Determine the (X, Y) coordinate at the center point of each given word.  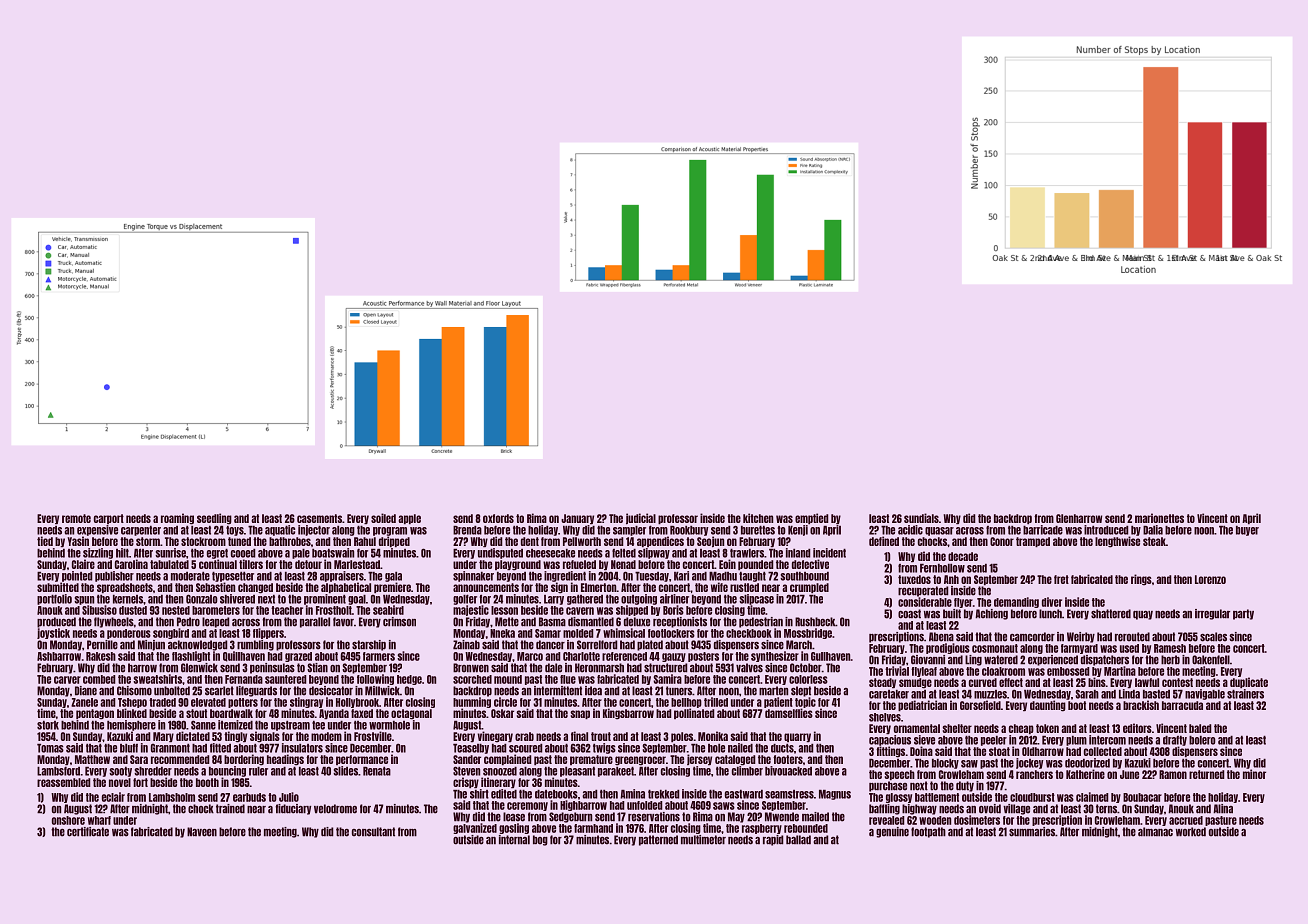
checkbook (749, 633)
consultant (373, 832)
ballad (798, 840)
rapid (773, 840)
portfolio (54, 599)
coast (909, 614)
